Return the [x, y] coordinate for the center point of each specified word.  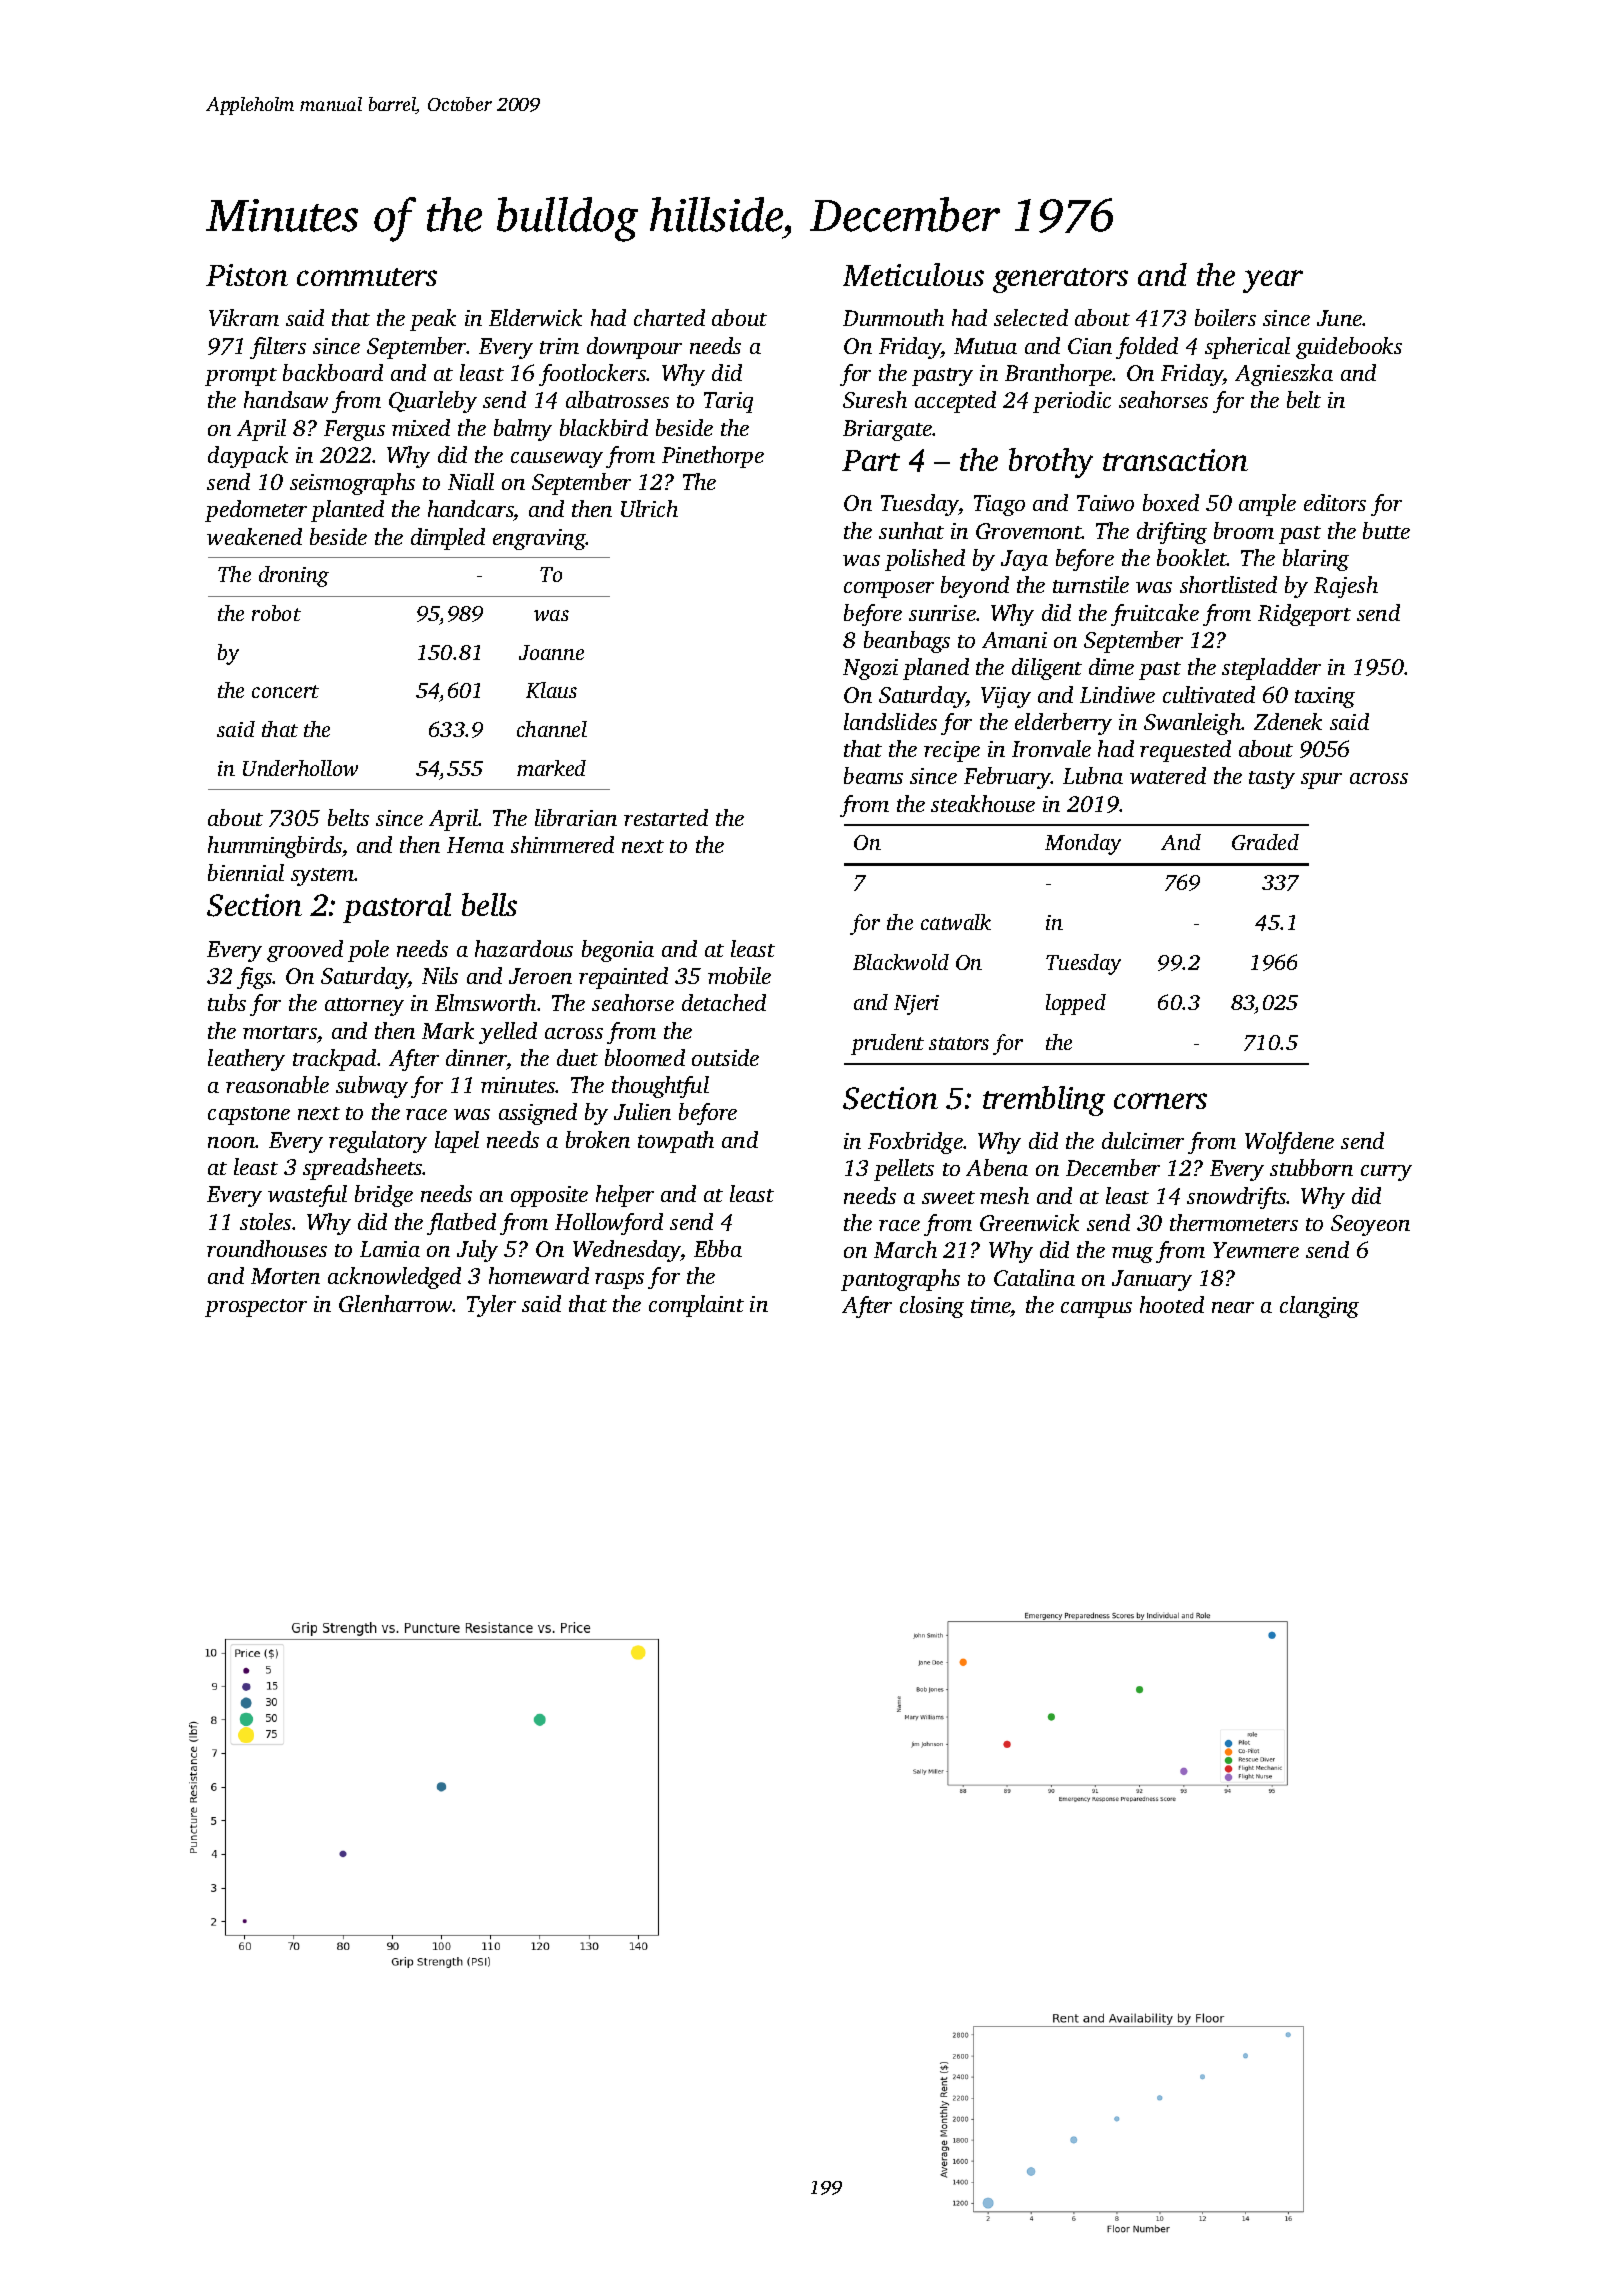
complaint [696, 1306]
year [1273, 281]
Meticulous [913, 274]
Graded [1265, 842]
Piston [247, 275]
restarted [666, 817]
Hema [475, 845]
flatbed [461, 1224]
